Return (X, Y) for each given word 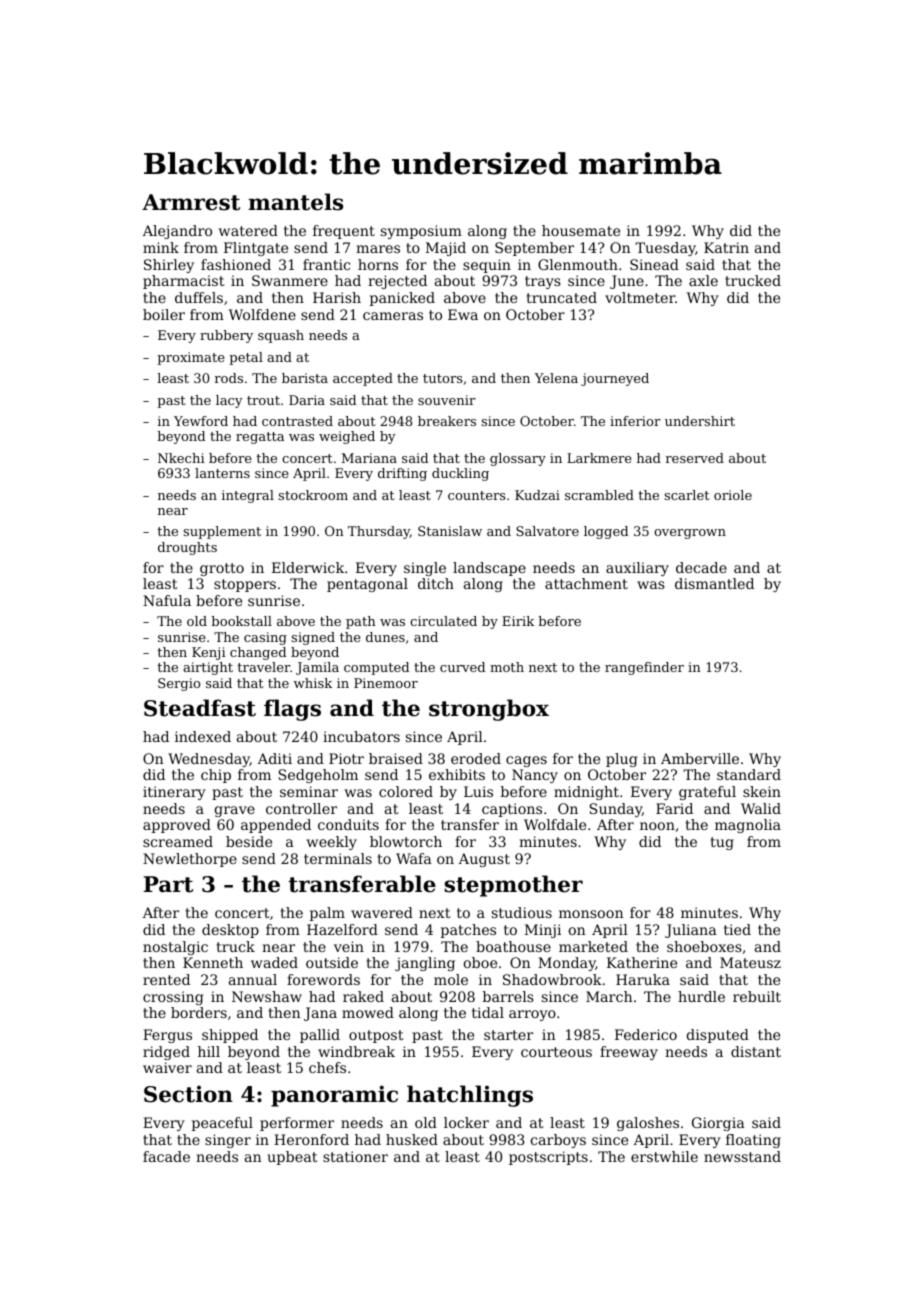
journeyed (615, 379)
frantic (326, 264)
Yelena (556, 378)
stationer (355, 1156)
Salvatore (547, 531)
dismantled (714, 583)
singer (228, 1141)
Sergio (179, 684)
